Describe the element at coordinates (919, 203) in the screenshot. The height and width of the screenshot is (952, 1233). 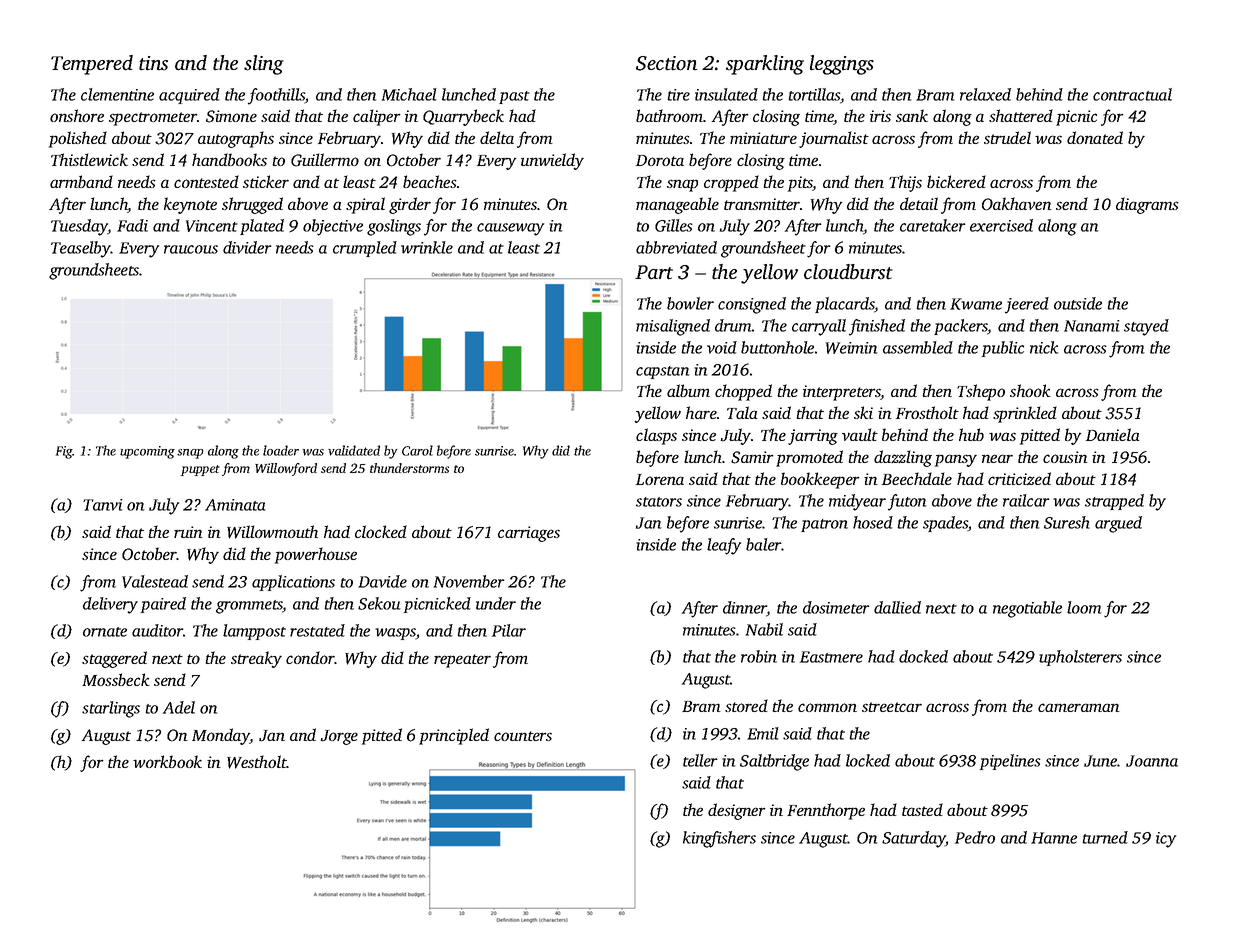
I see `detail` at that location.
